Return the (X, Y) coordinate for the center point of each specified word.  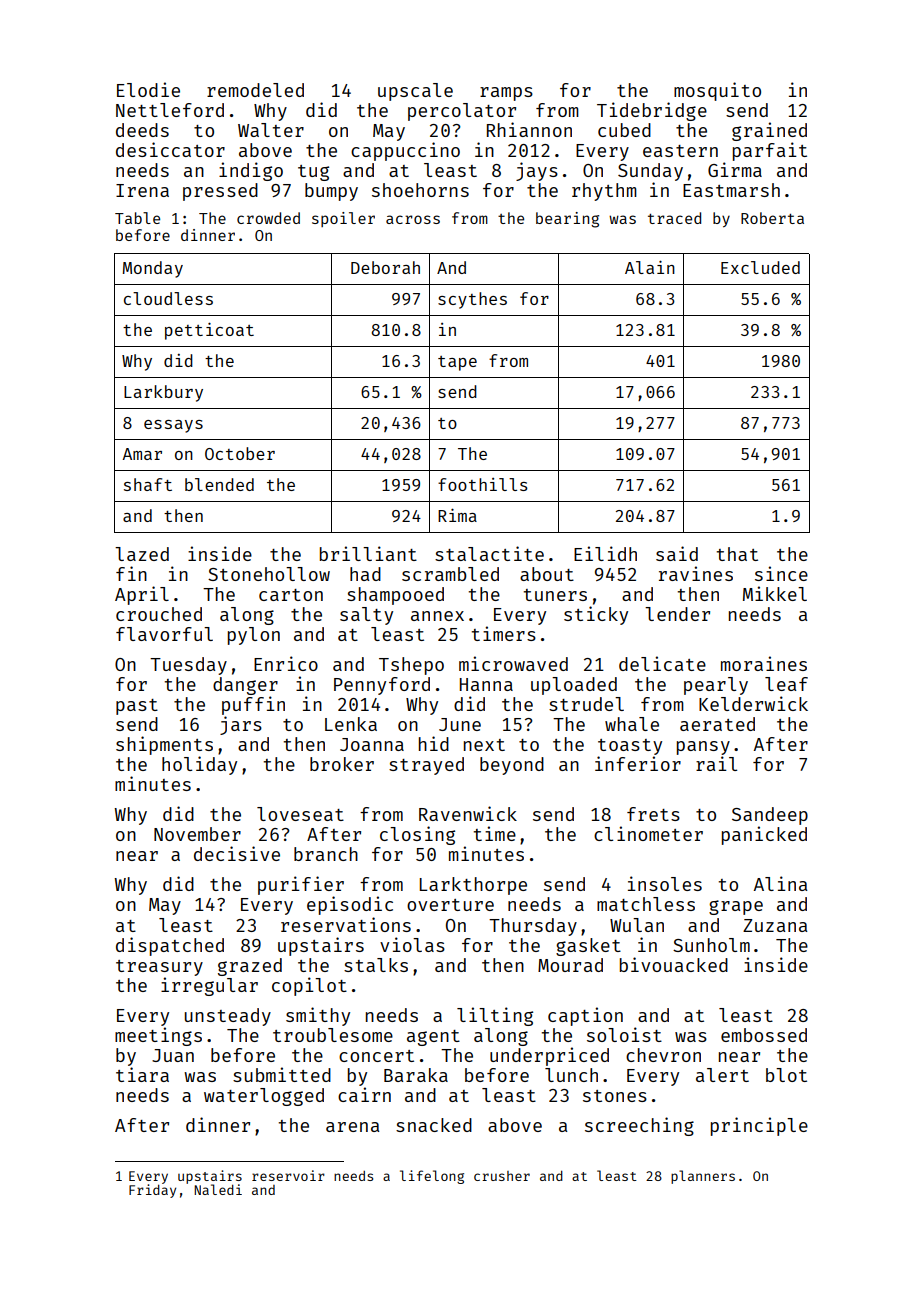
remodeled (255, 90)
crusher (502, 1176)
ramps (506, 94)
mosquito (717, 91)
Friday (152, 1191)
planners (703, 1177)
